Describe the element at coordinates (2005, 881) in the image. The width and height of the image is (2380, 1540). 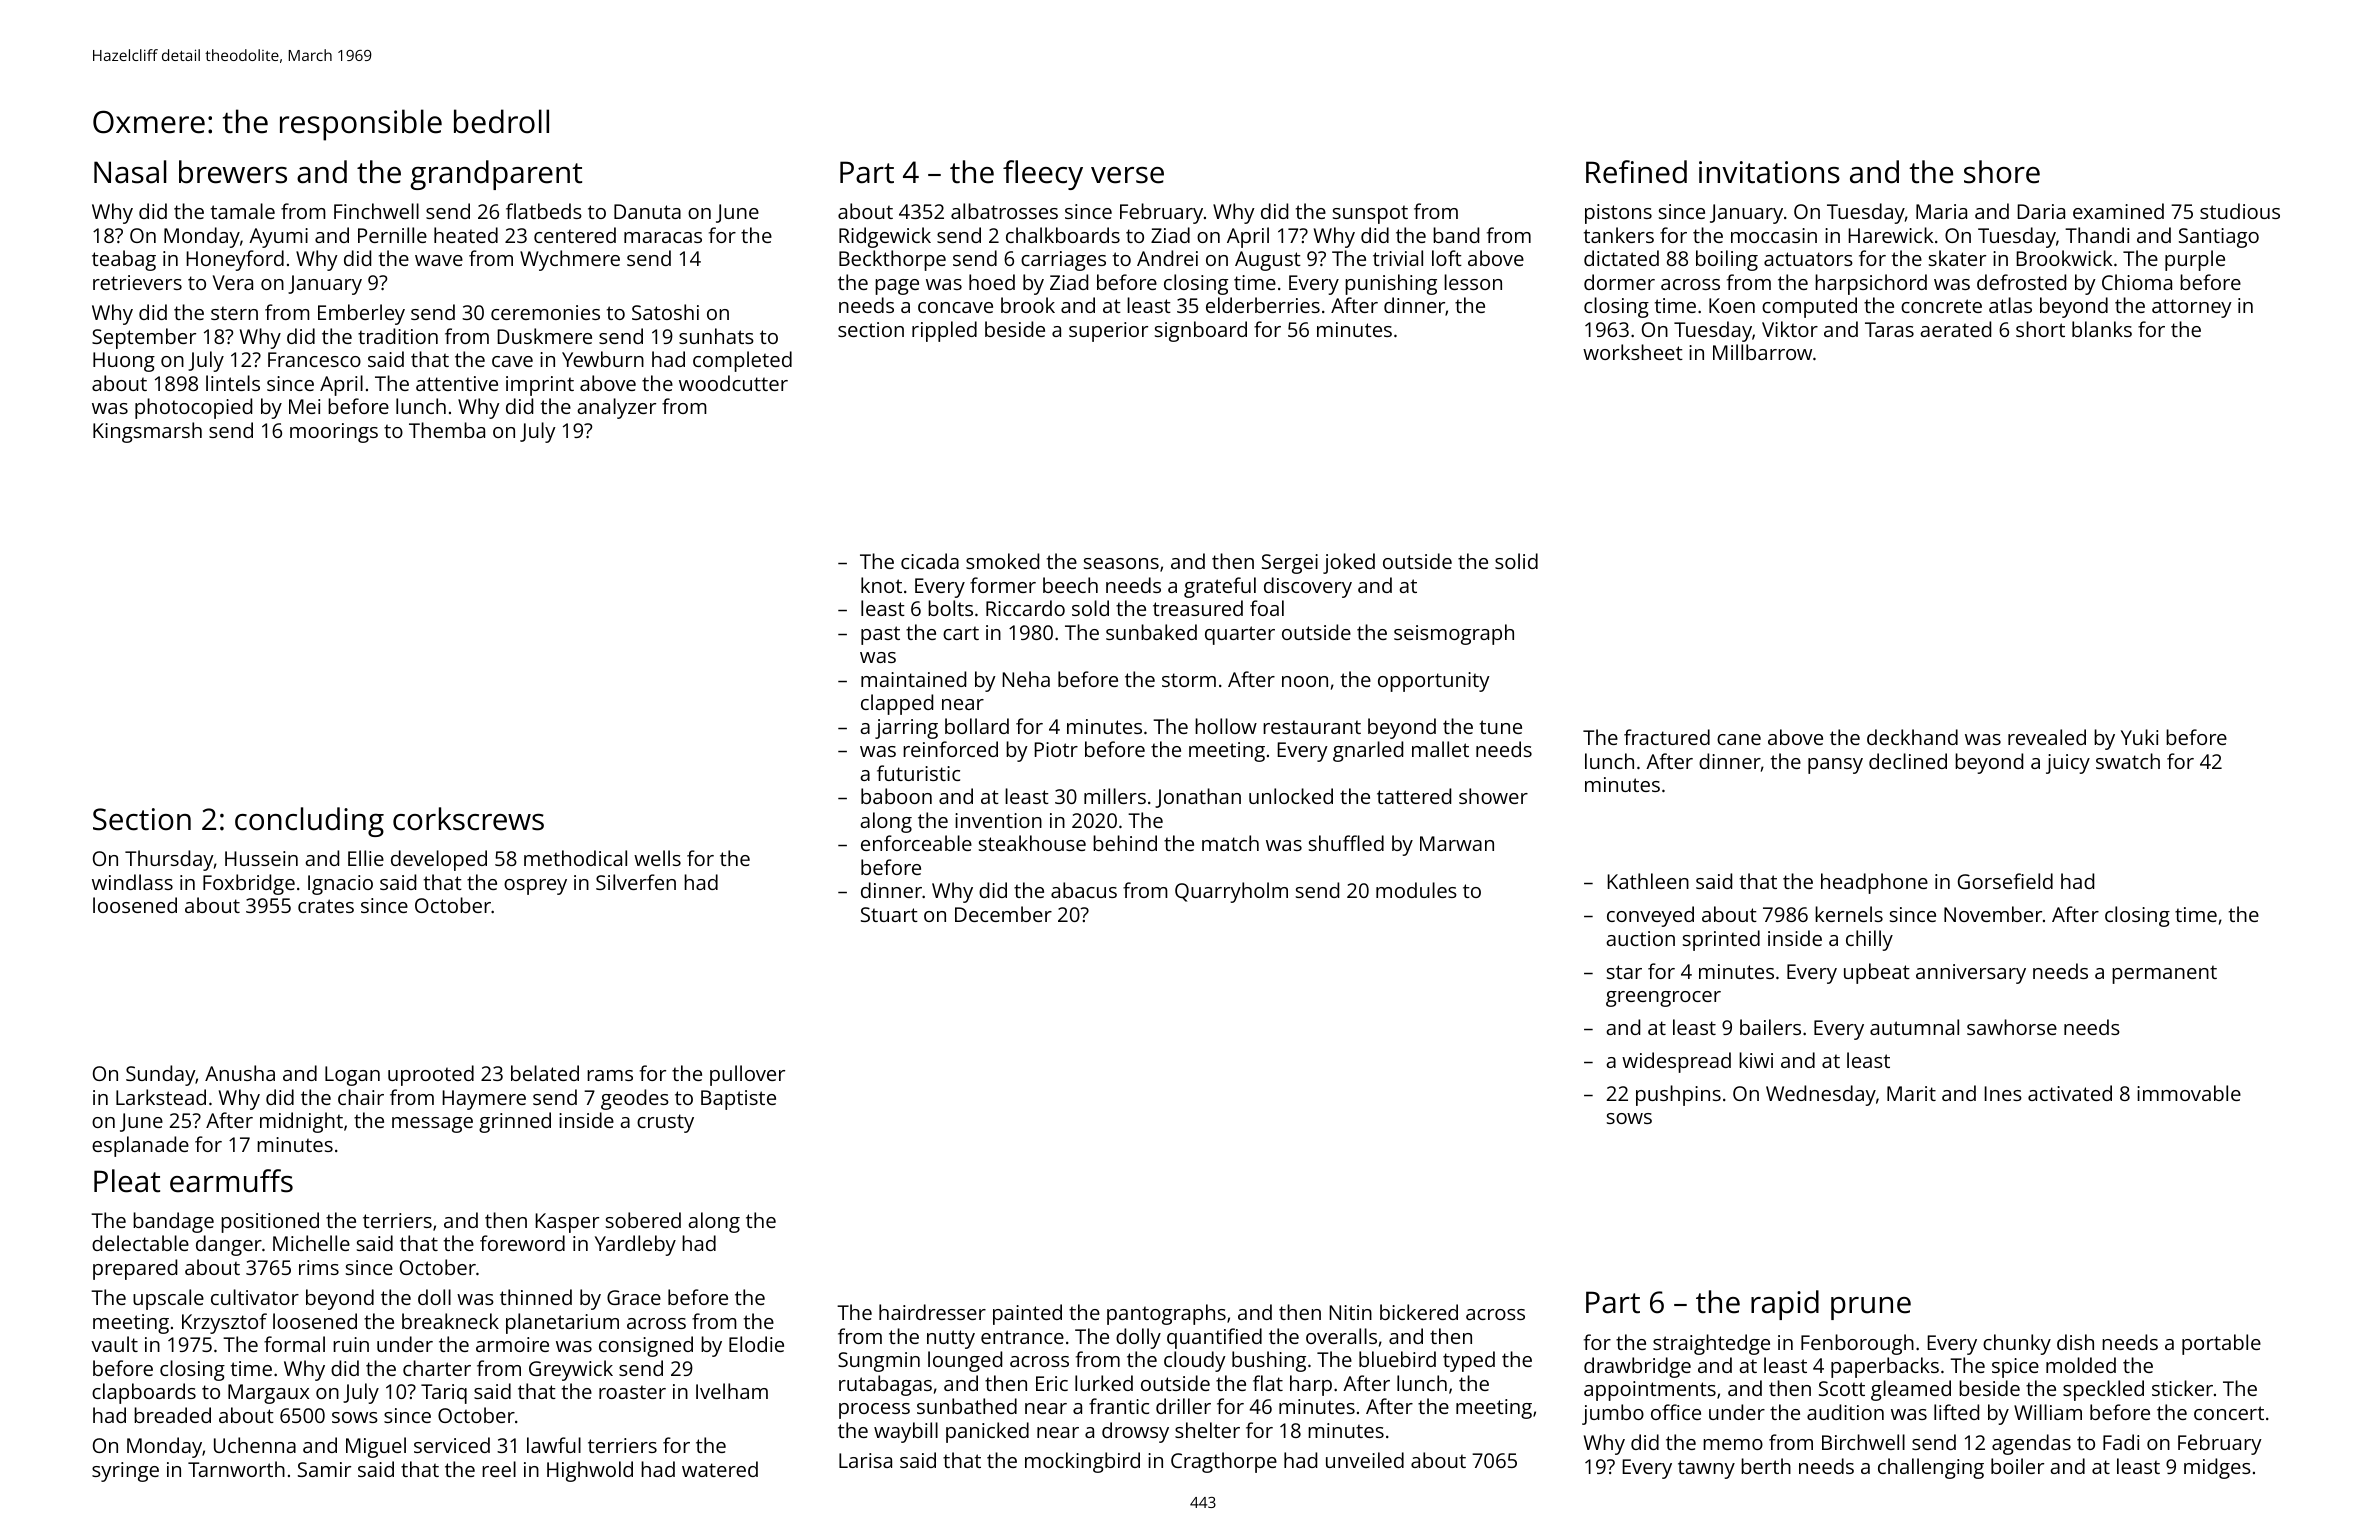
I see `Gorsefield` at that location.
